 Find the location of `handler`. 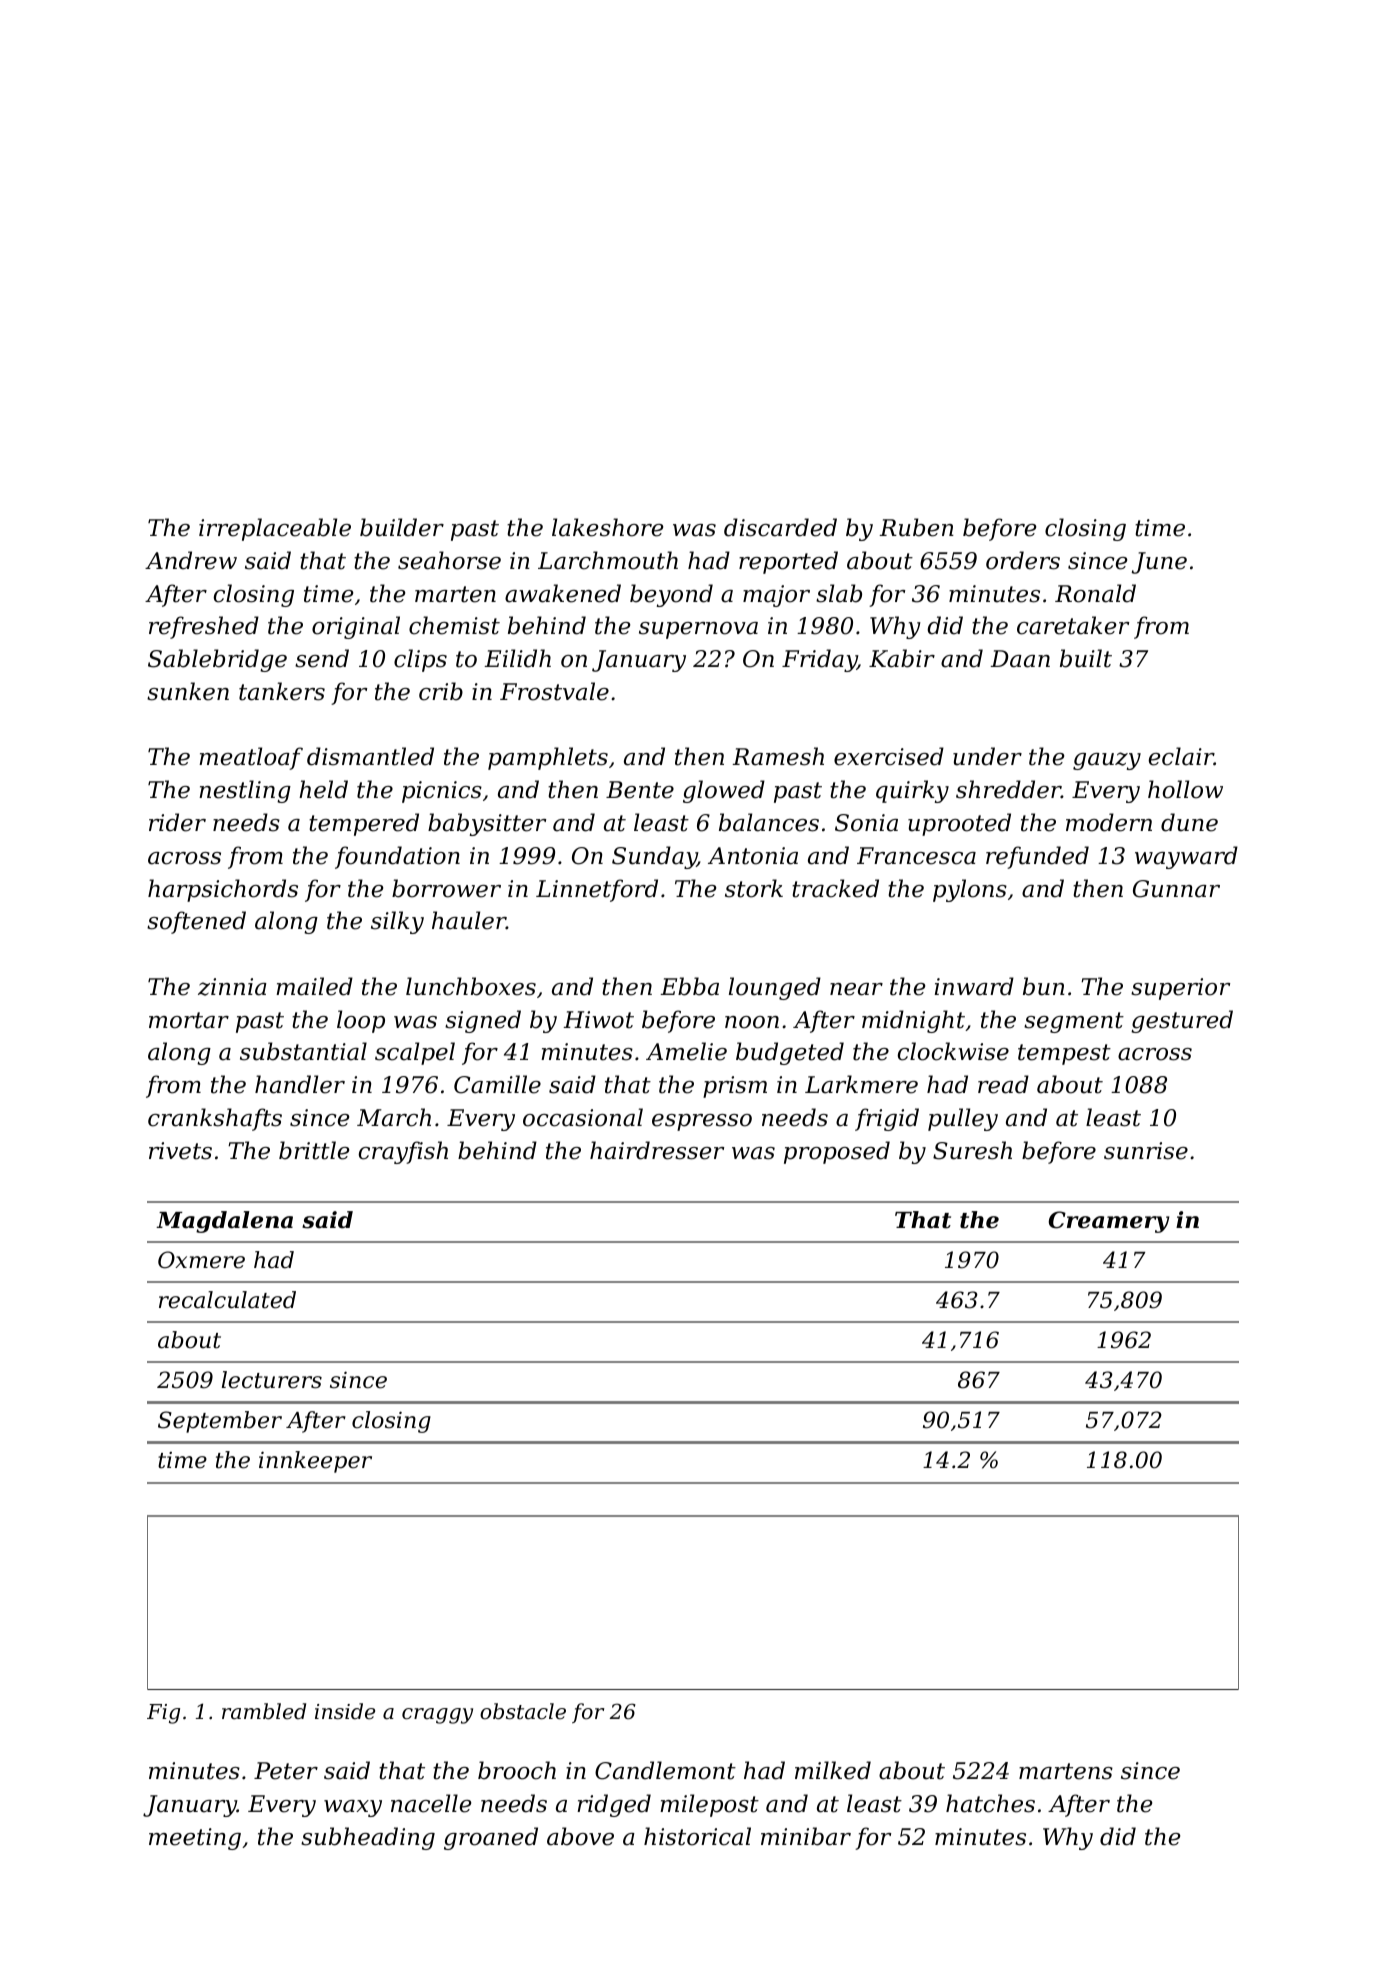

handler is located at coordinates (300, 1084).
